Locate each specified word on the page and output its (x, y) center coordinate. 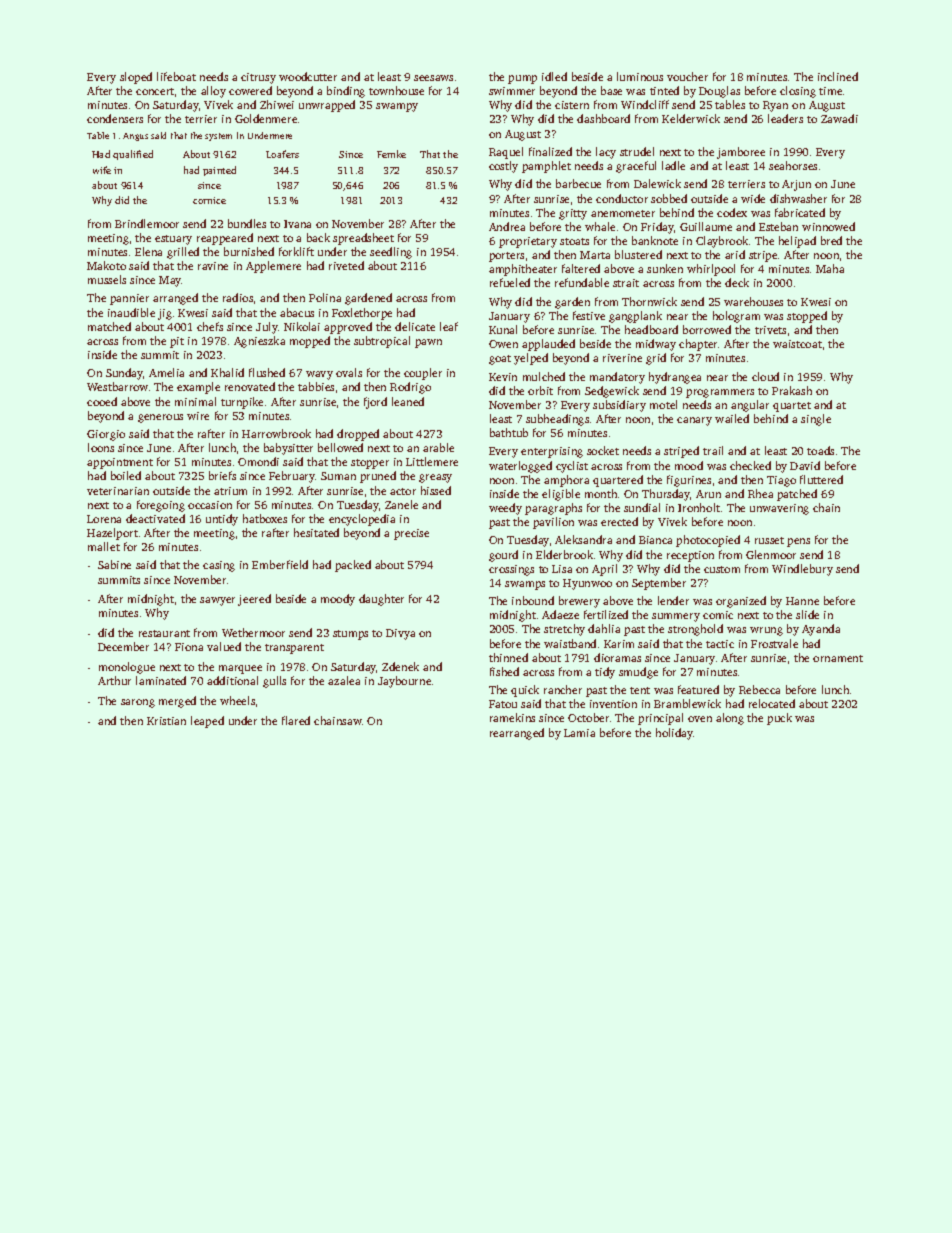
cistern (572, 105)
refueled (510, 282)
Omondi (258, 461)
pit (177, 342)
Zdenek (400, 666)
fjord (375, 403)
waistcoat (797, 344)
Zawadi (839, 118)
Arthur (114, 680)
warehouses (753, 301)
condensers (115, 118)
